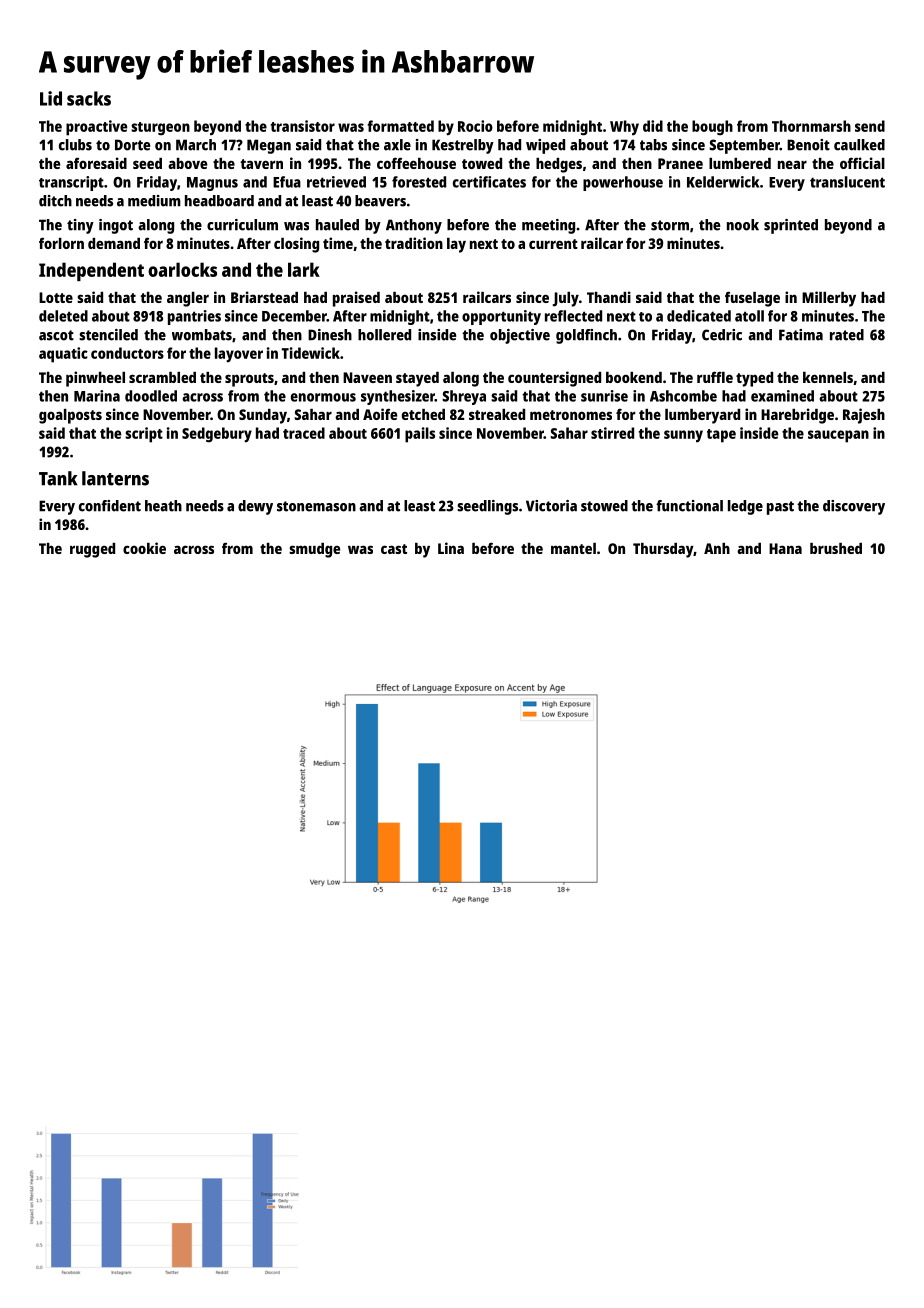  I want to click on Why, so click(624, 128).
